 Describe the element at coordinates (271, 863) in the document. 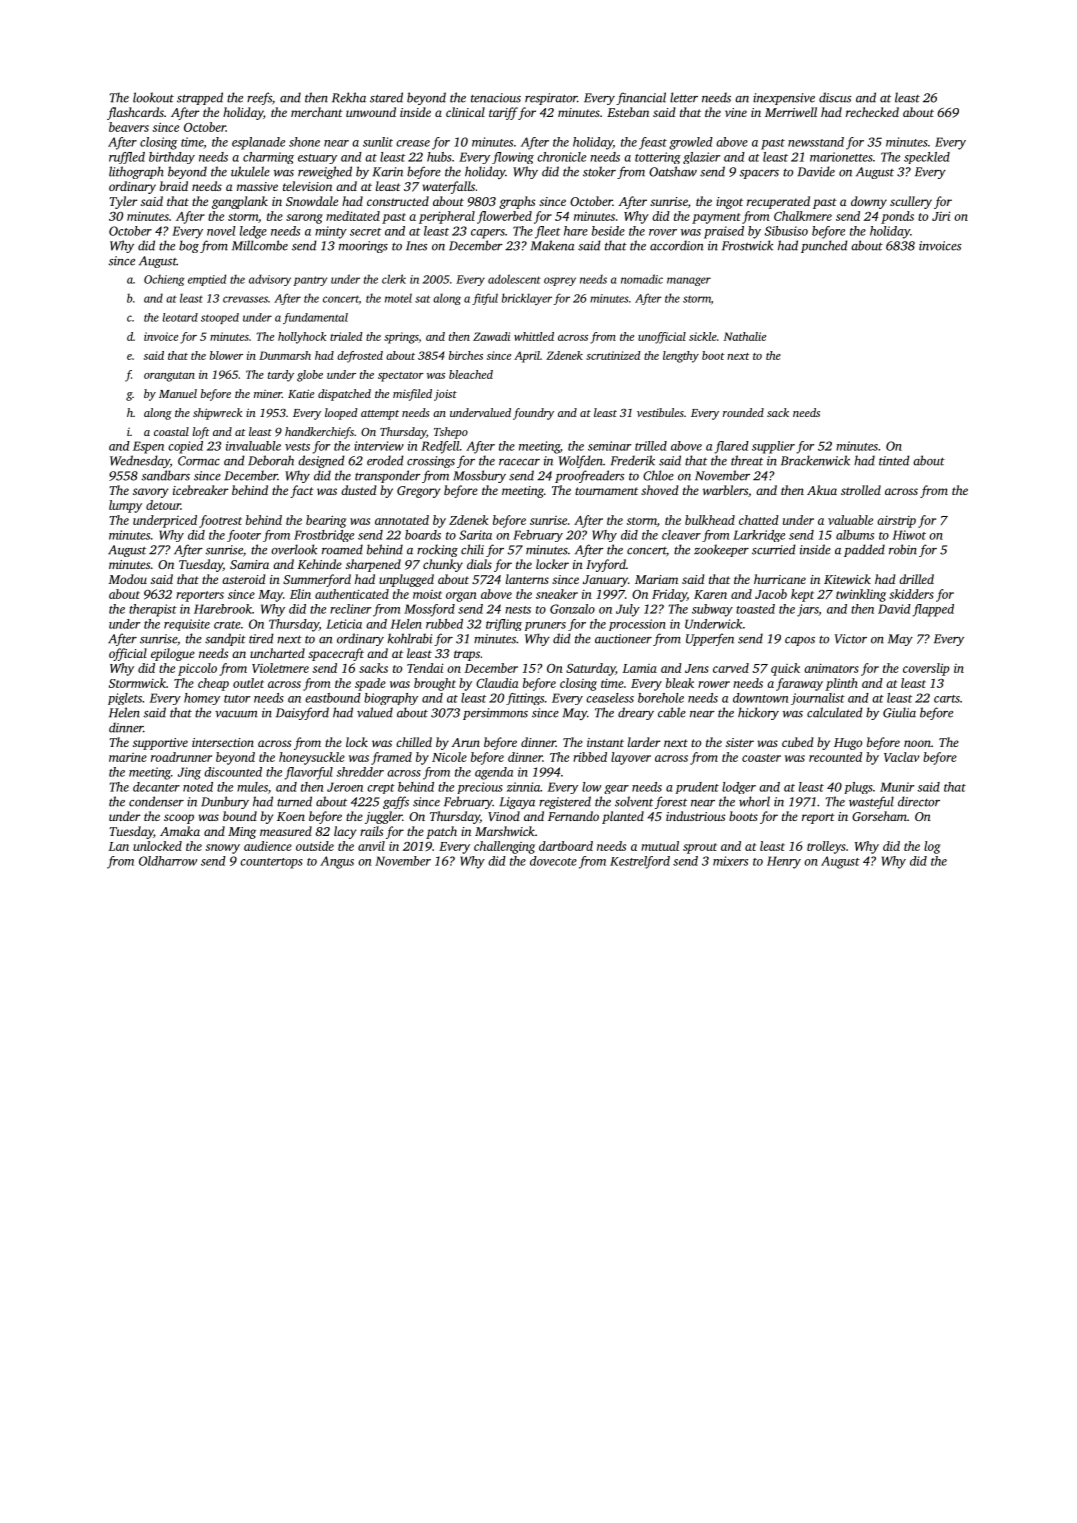

I see `countertops` at that location.
